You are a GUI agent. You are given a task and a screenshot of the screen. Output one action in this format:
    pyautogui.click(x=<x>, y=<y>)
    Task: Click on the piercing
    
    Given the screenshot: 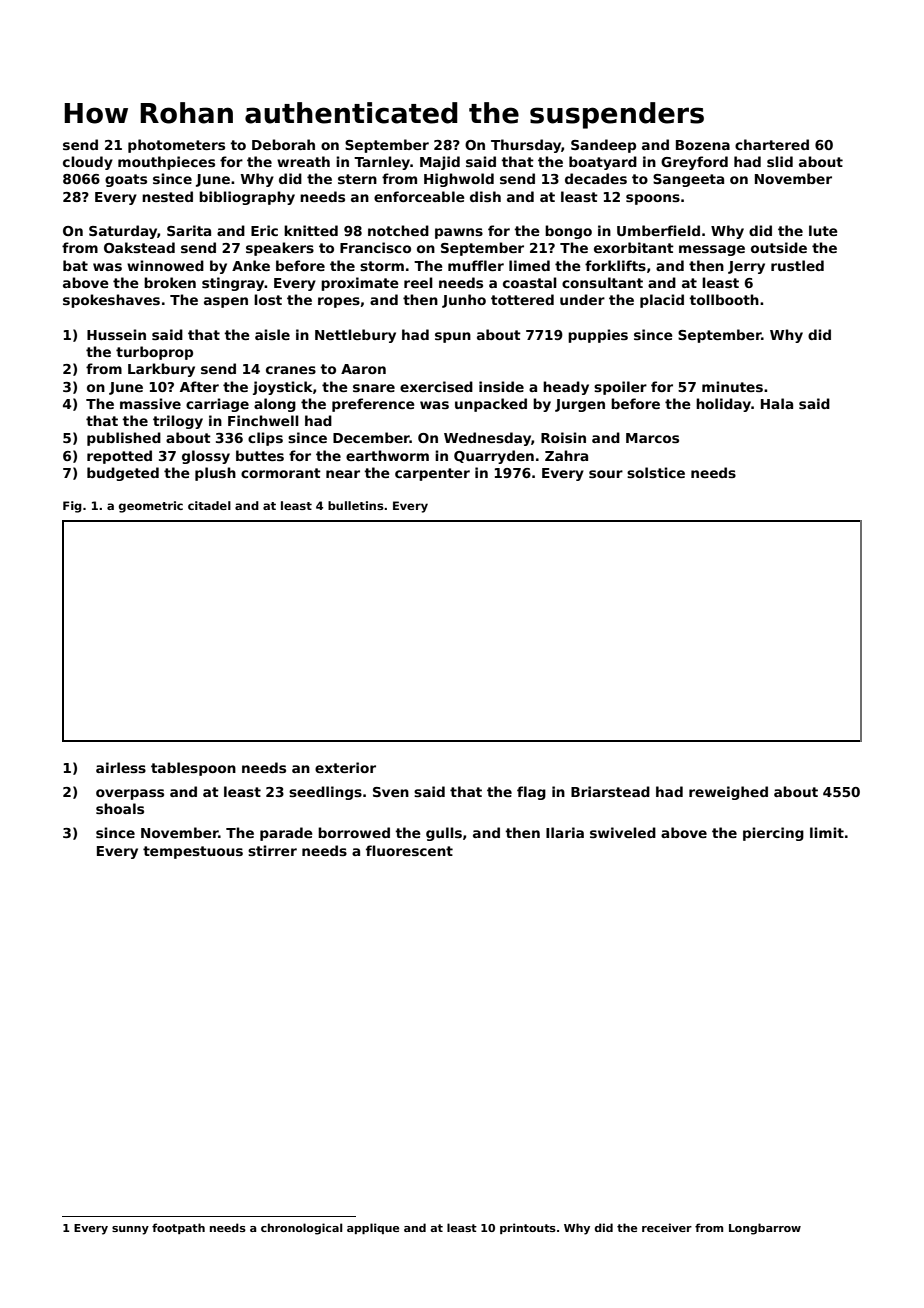 What is the action you would take?
    pyautogui.click(x=773, y=834)
